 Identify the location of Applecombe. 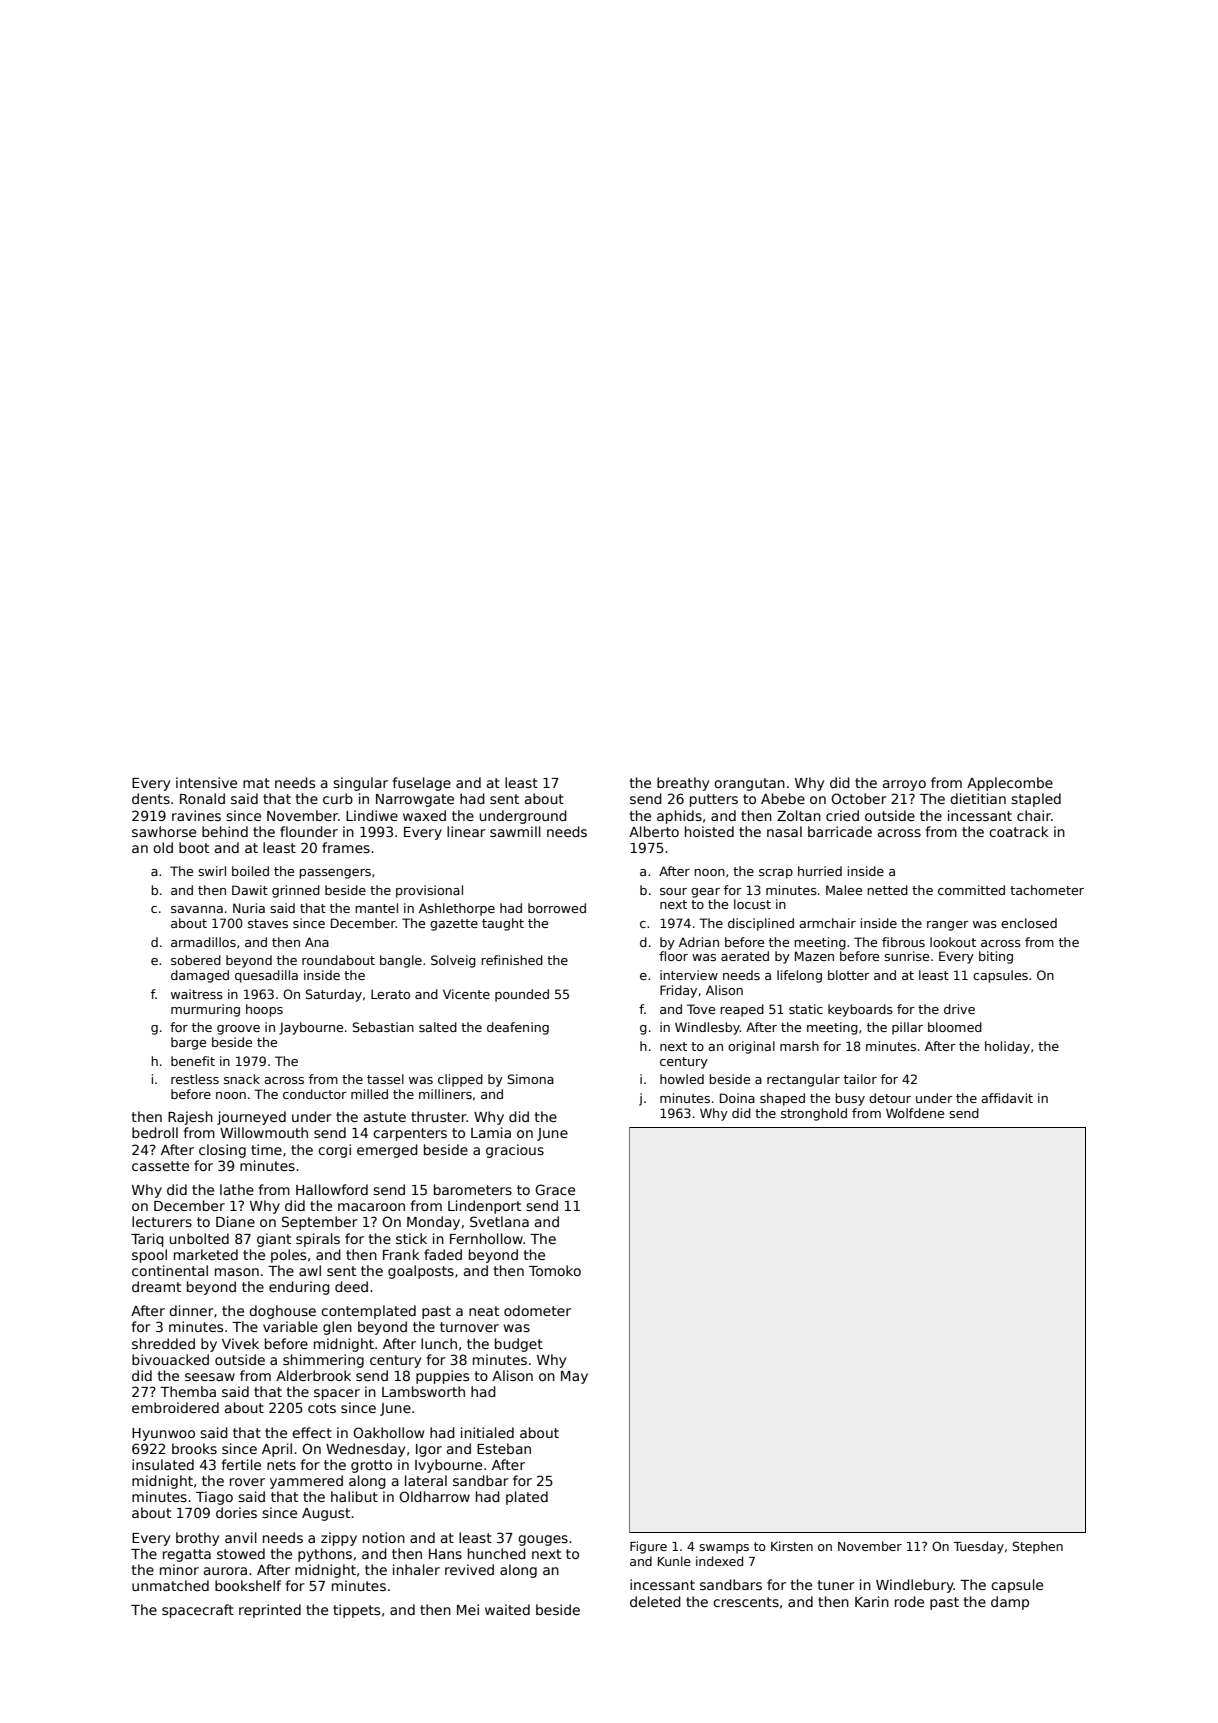
(1010, 784).
